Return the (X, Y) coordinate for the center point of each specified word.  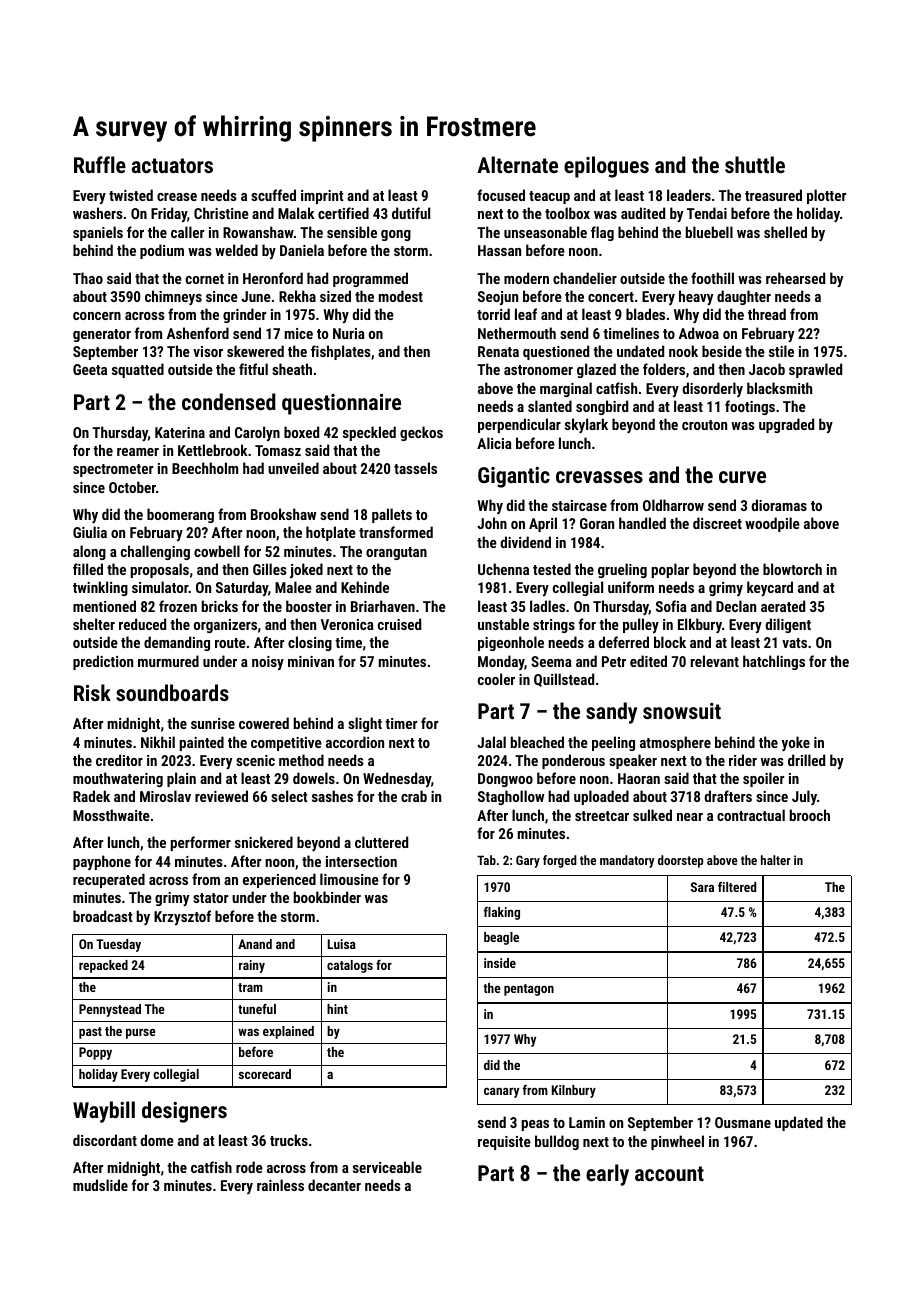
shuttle (755, 164)
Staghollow (511, 797)
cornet (205, 279)
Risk (92, 692)
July (804, 797)
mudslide (100, 1185)
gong (396, 235)
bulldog (557, 1142)
